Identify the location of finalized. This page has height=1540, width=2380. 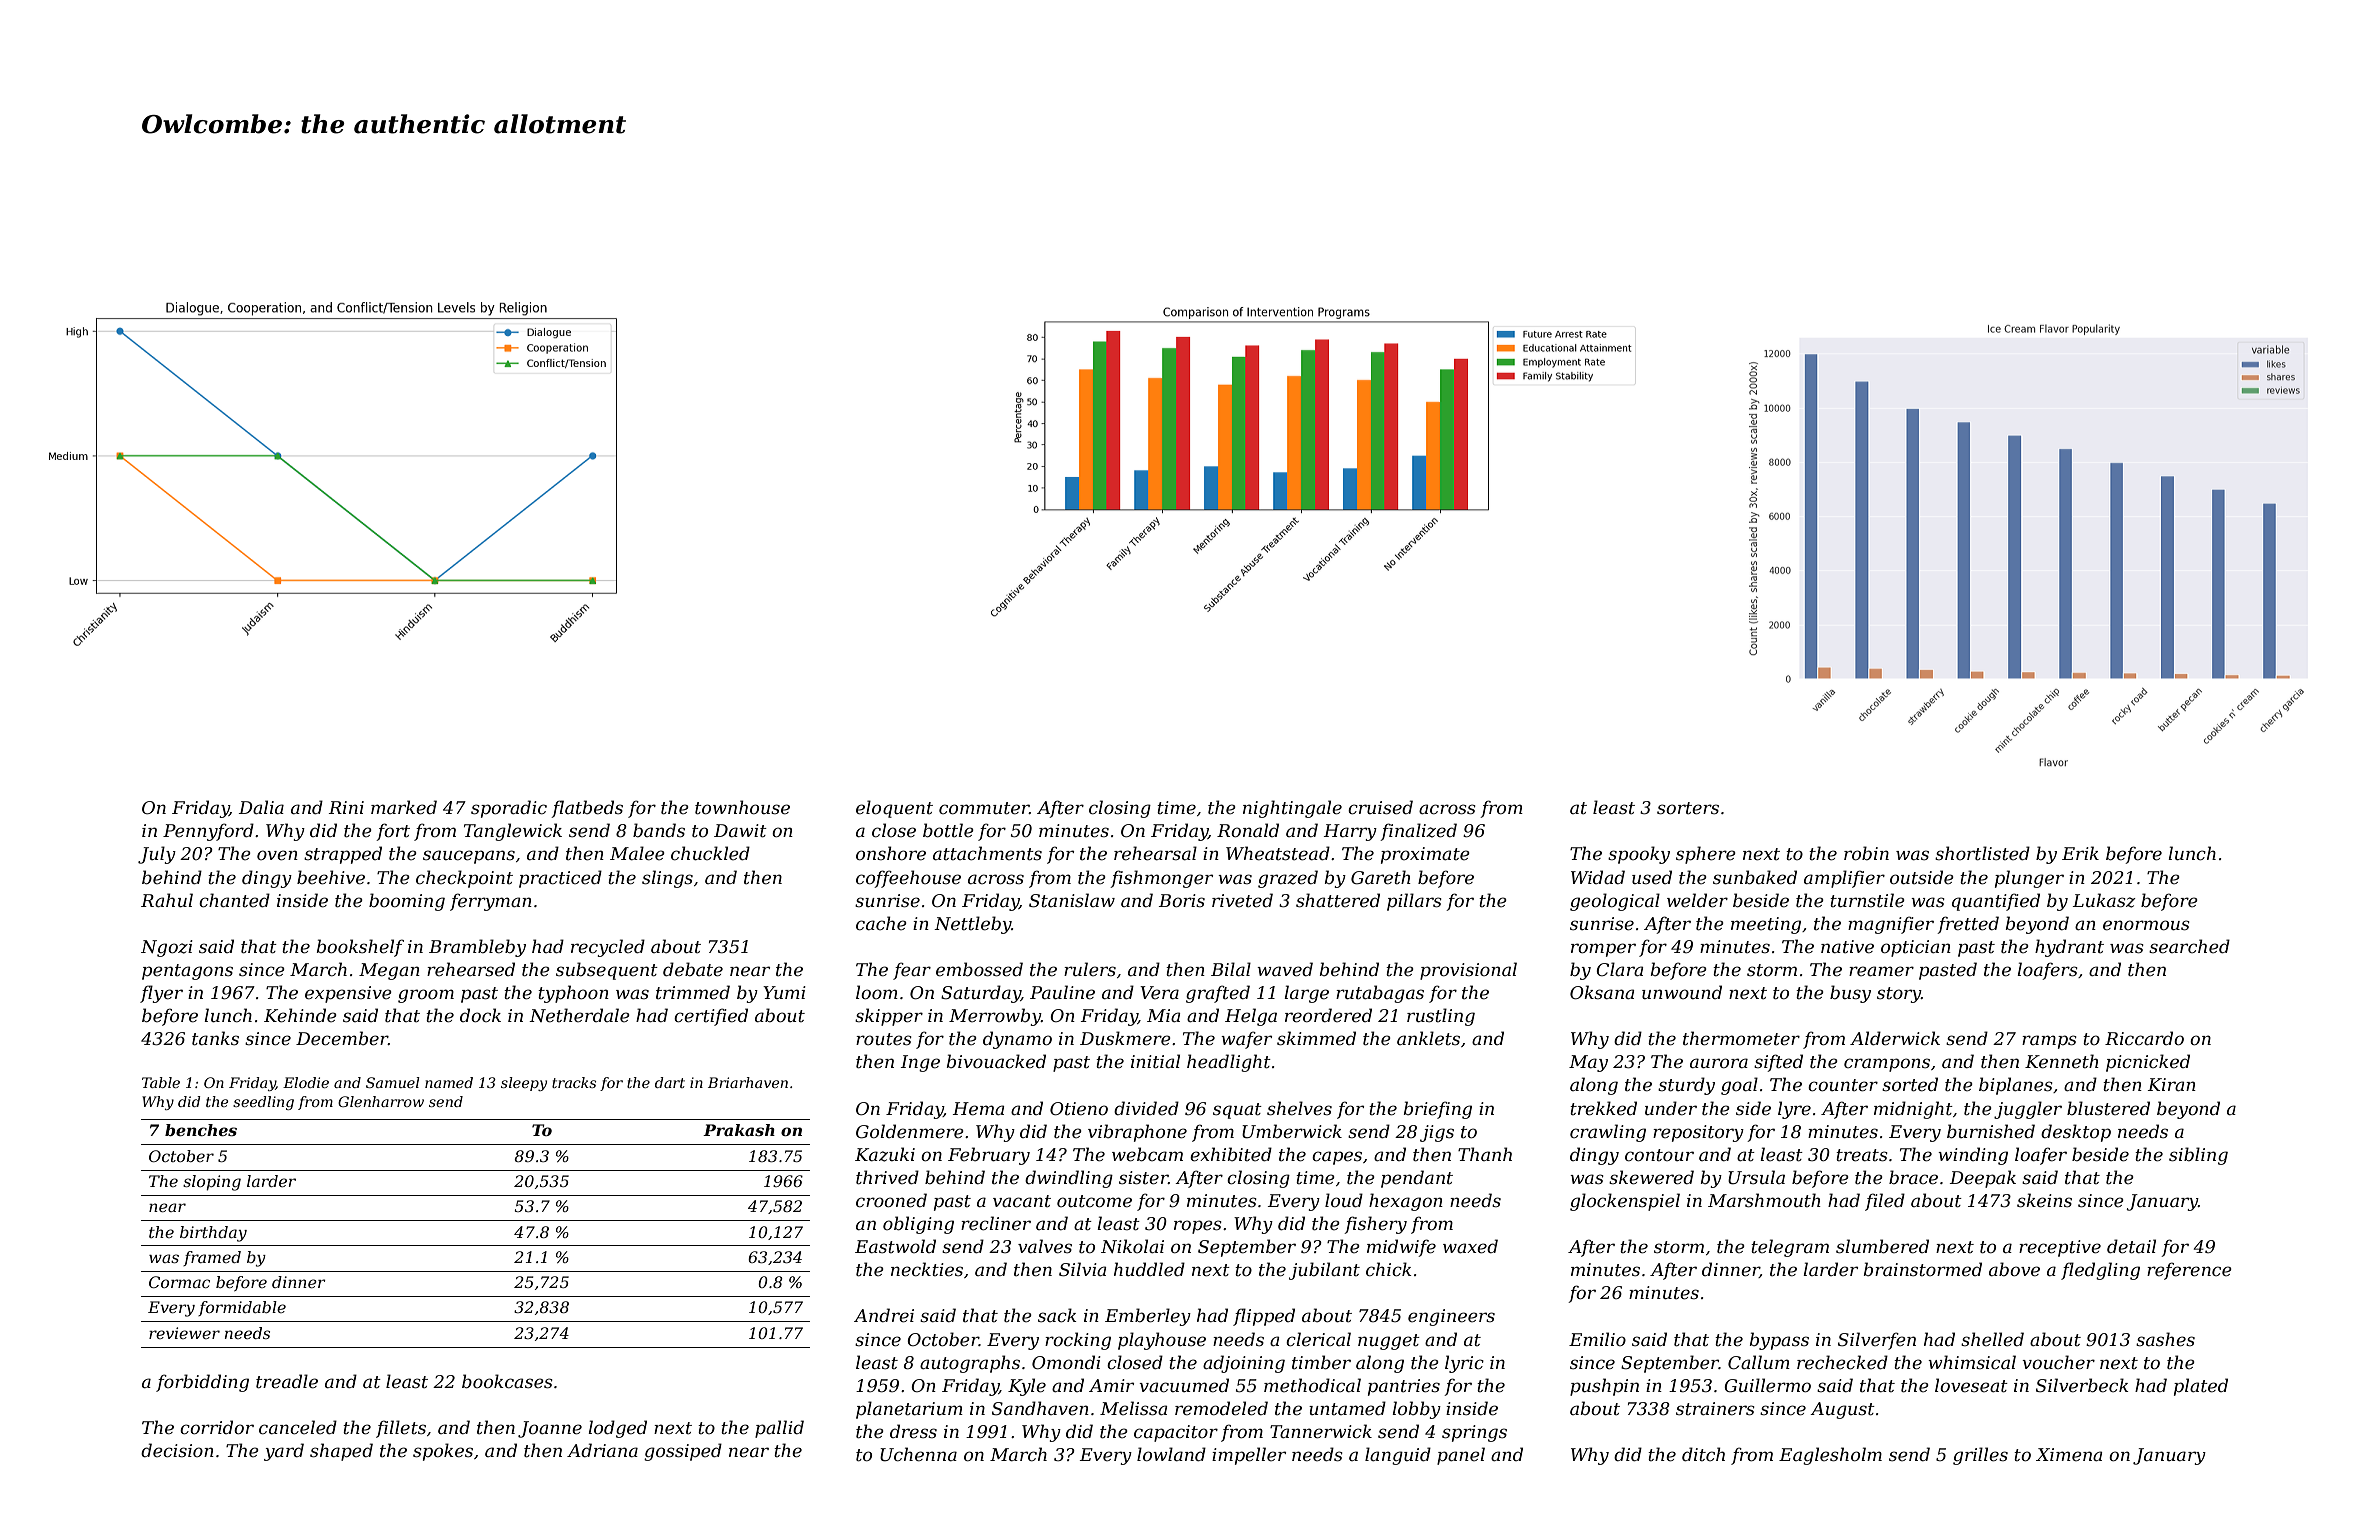
(1418, 832).
